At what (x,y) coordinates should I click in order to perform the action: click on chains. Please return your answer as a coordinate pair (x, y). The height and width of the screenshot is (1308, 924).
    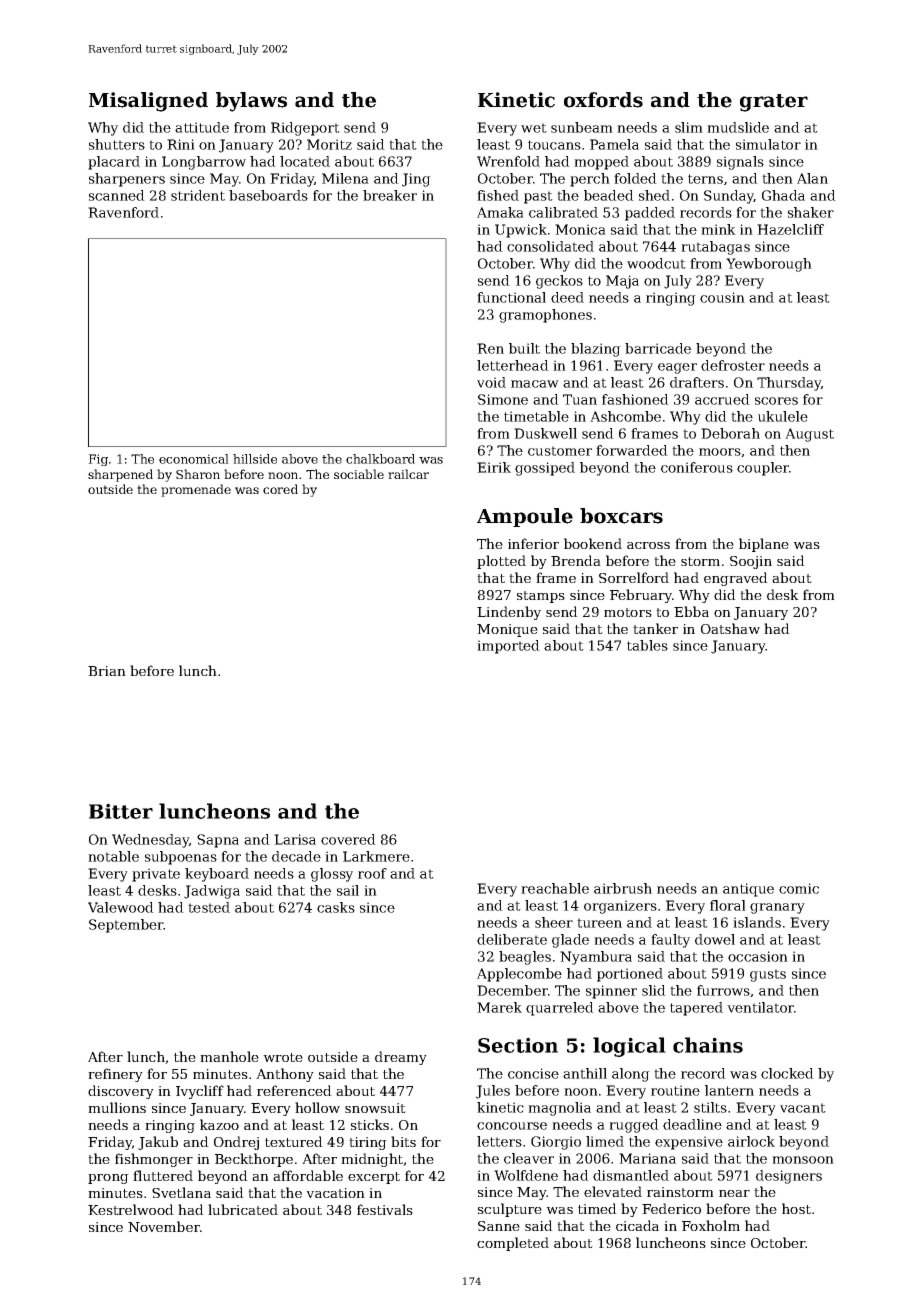
    Looking at the image, I should click on (708, 1045).
